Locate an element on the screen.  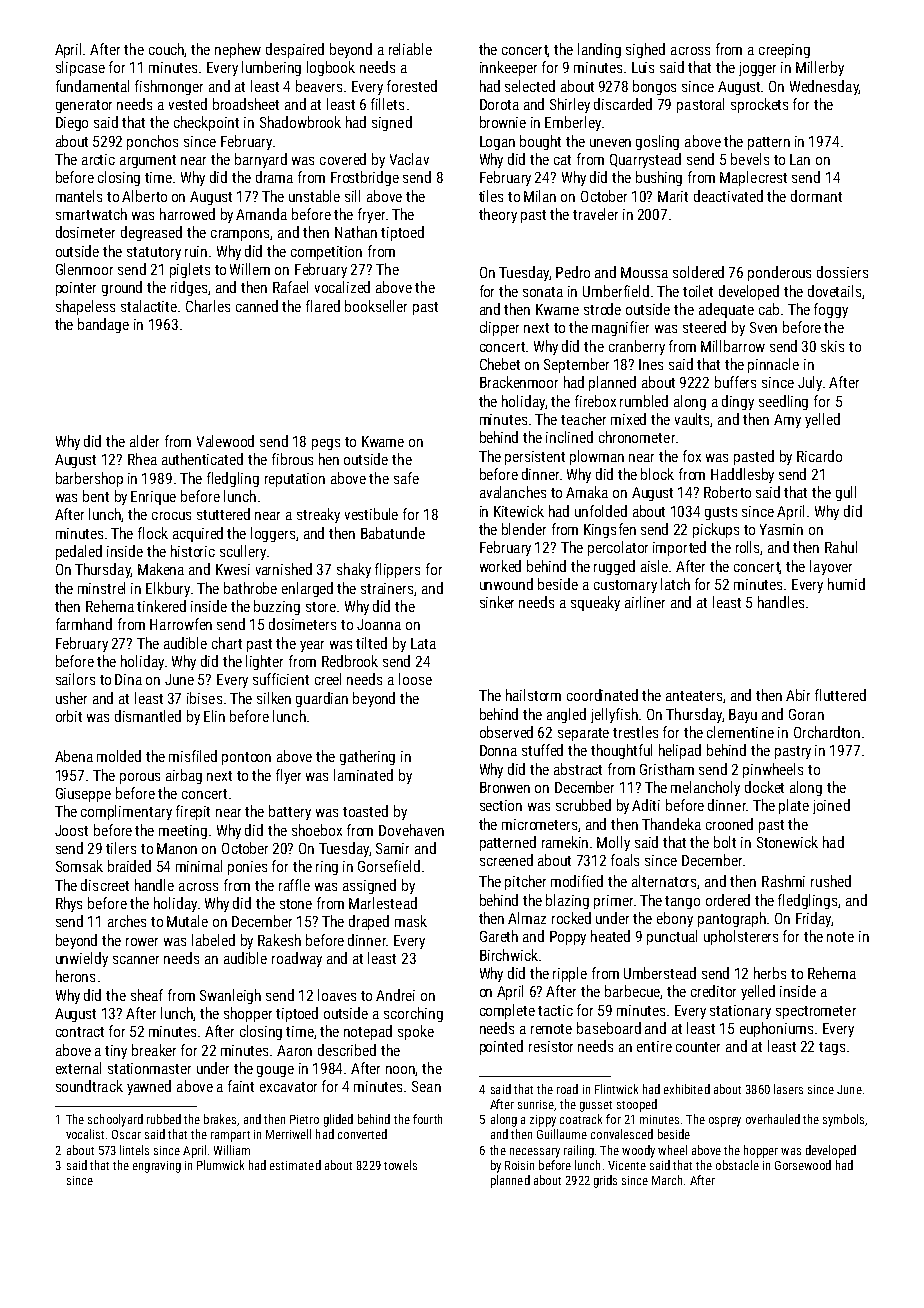
docket is located at coordinates (764, 787).
